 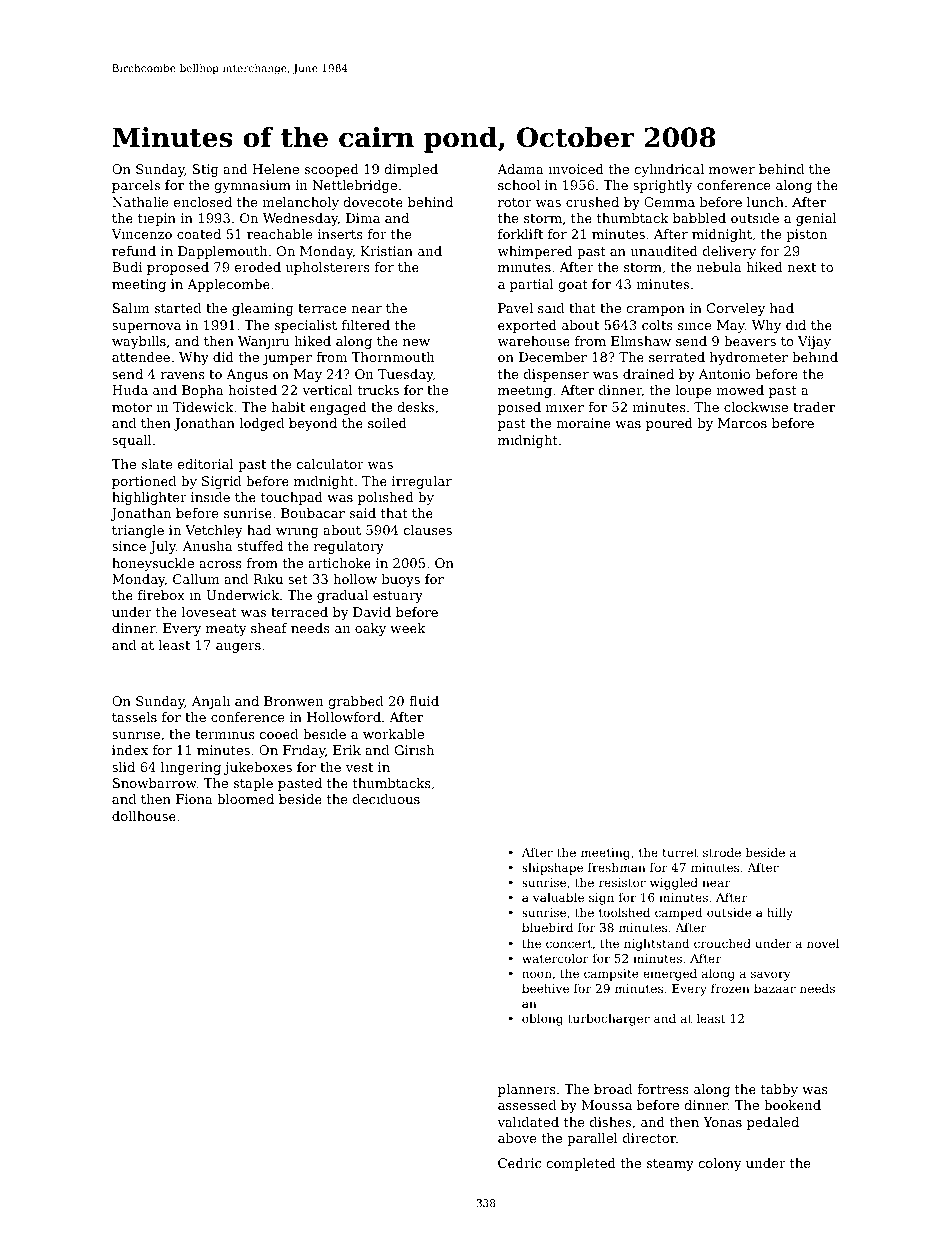 I want to click on scooped, so click(x=332, y=170).
